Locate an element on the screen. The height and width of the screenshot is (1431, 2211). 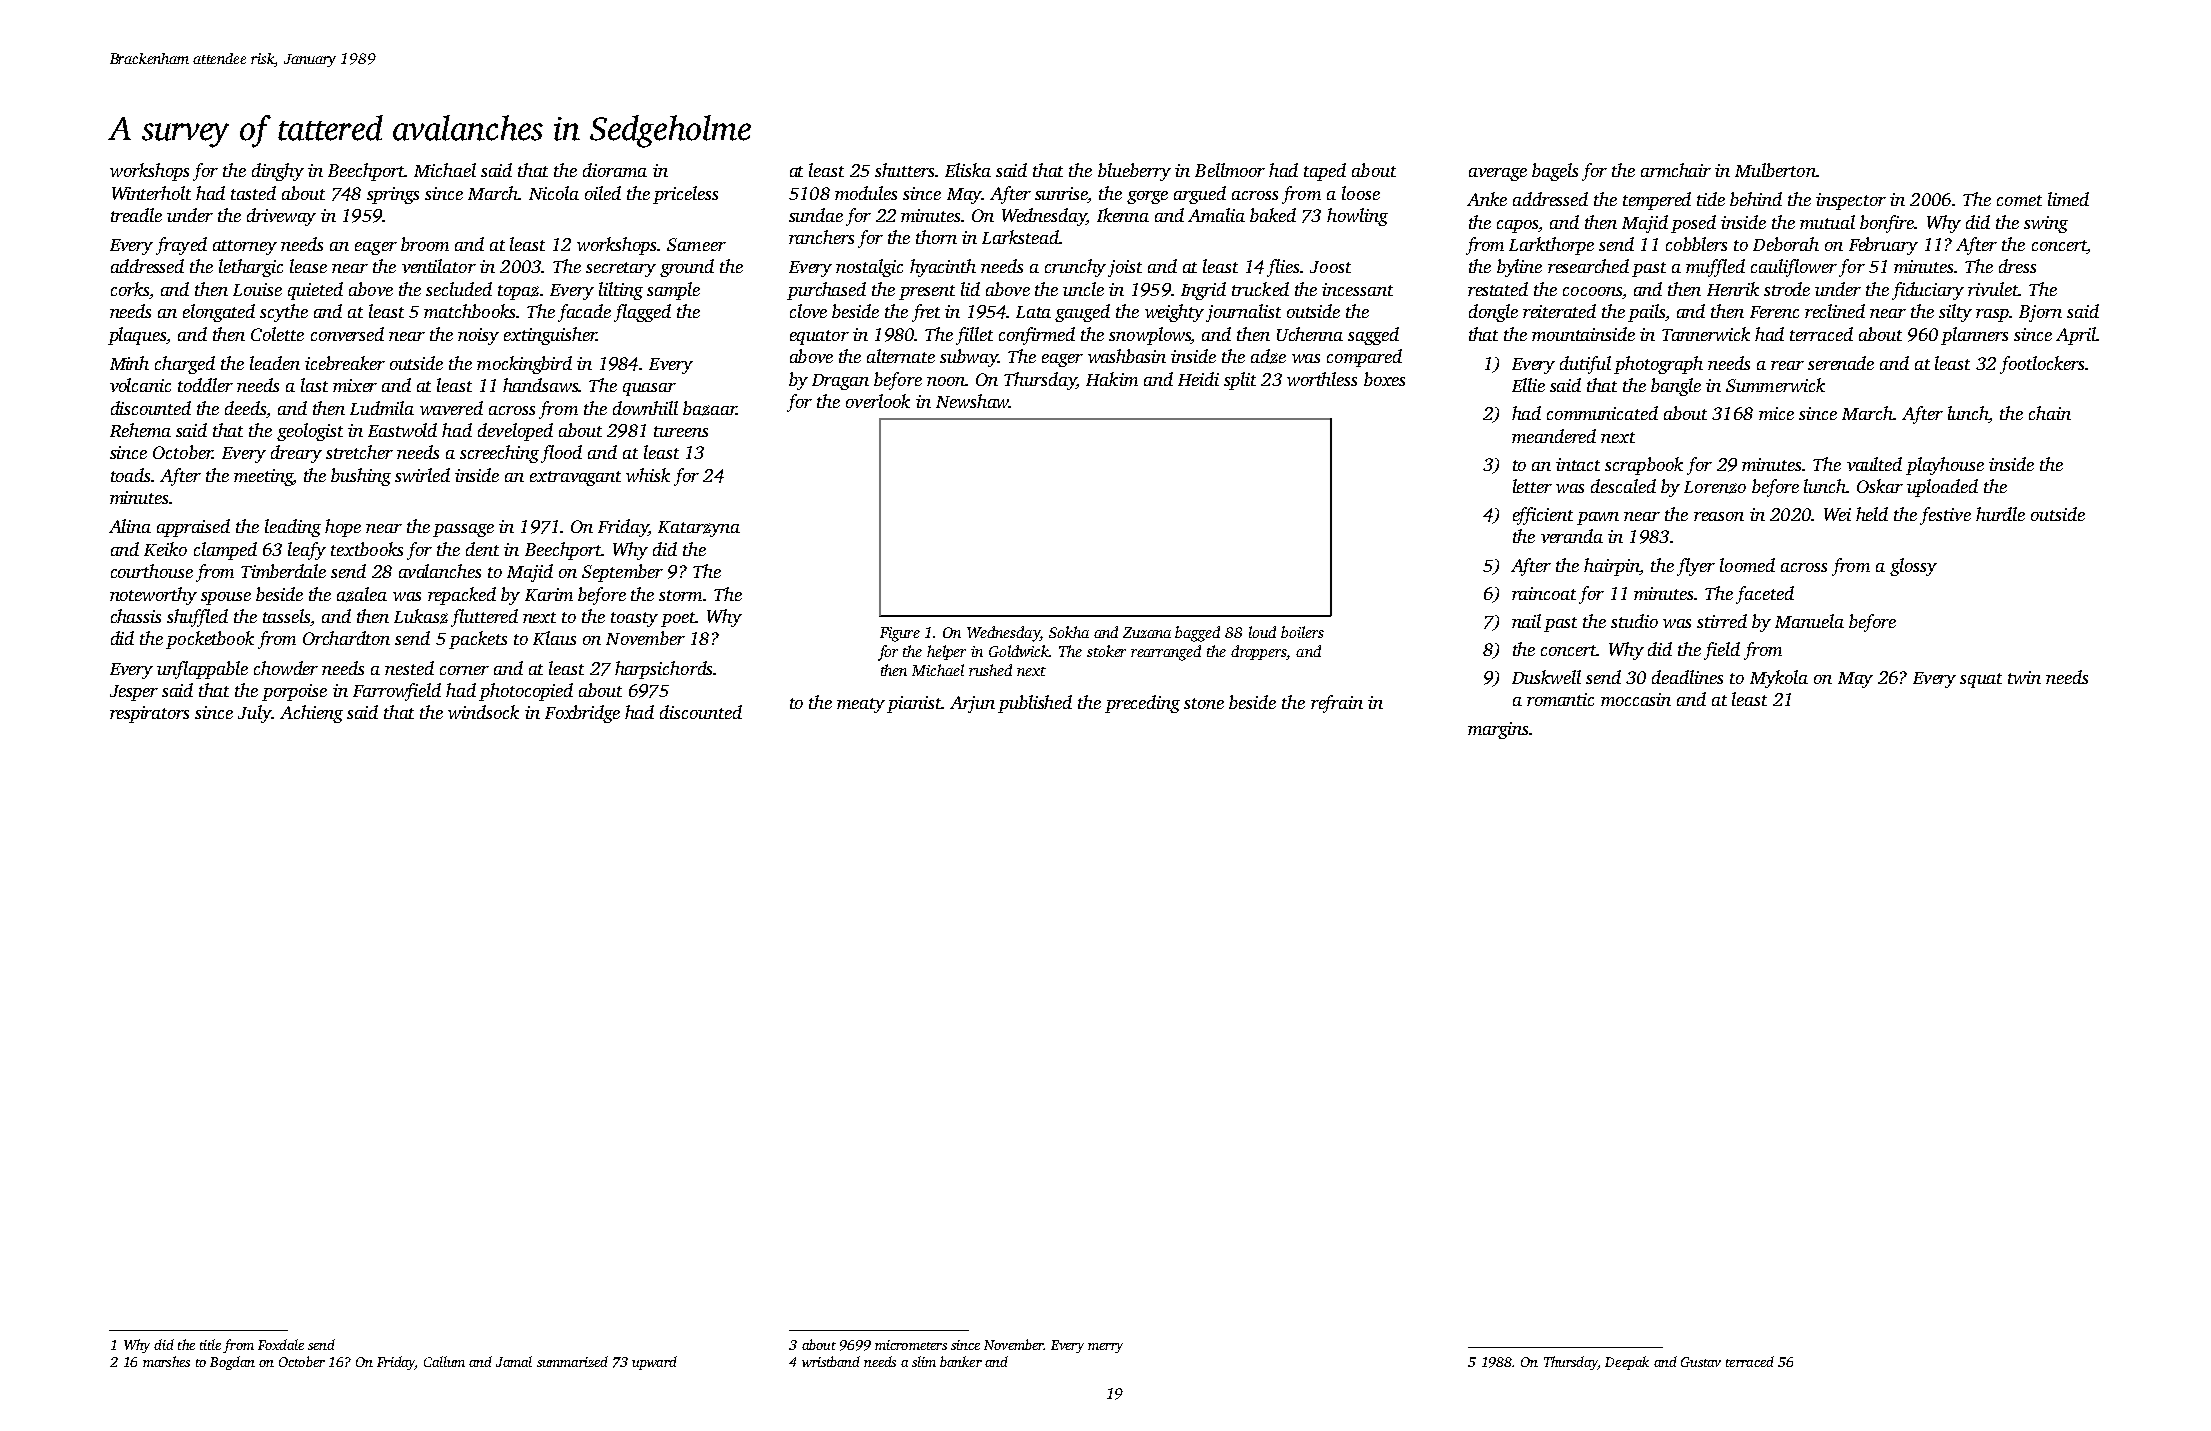
facade is located at coordinates (584, 313).
